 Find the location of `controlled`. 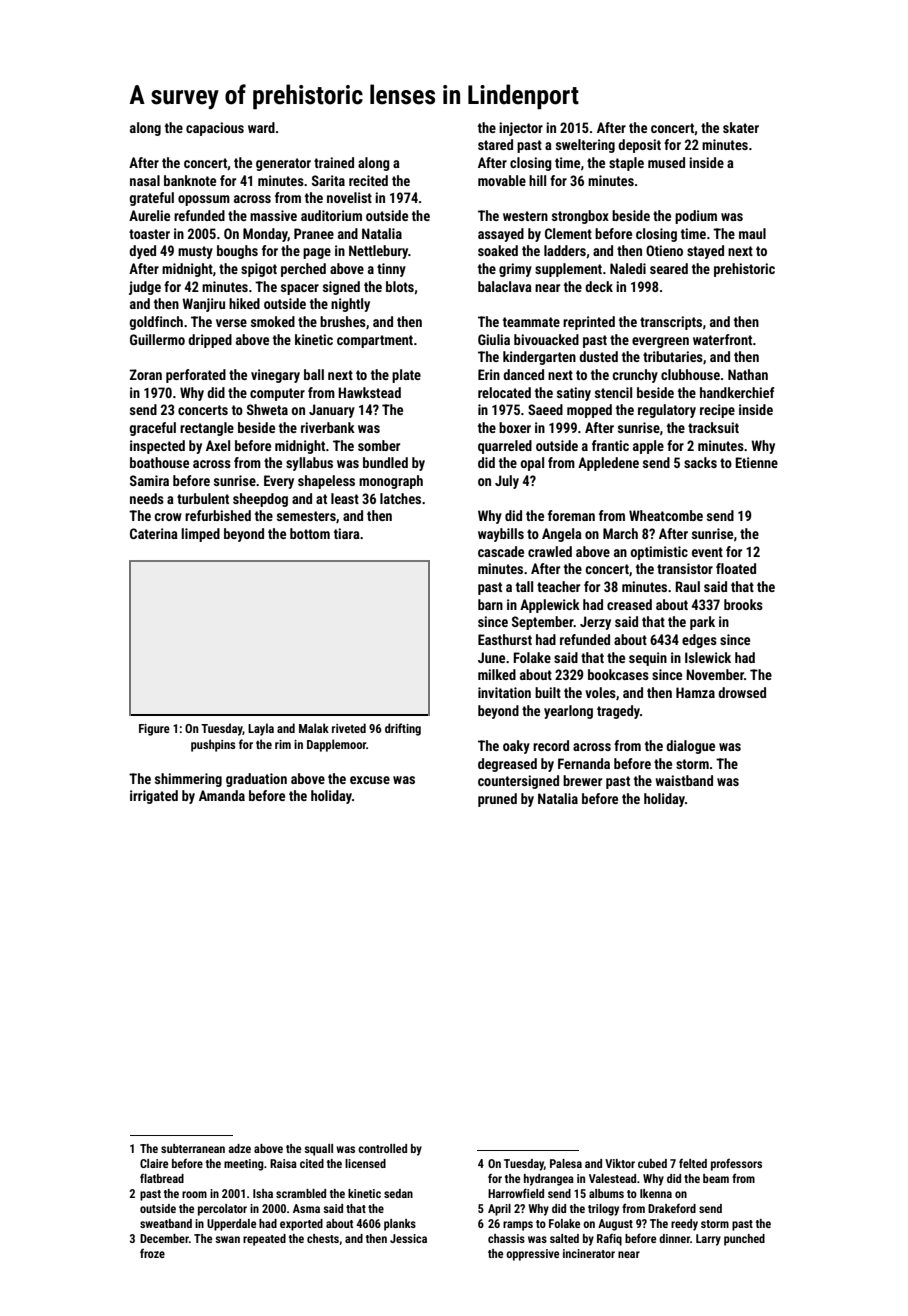

controlled is located at coordinates (382, 1148).
